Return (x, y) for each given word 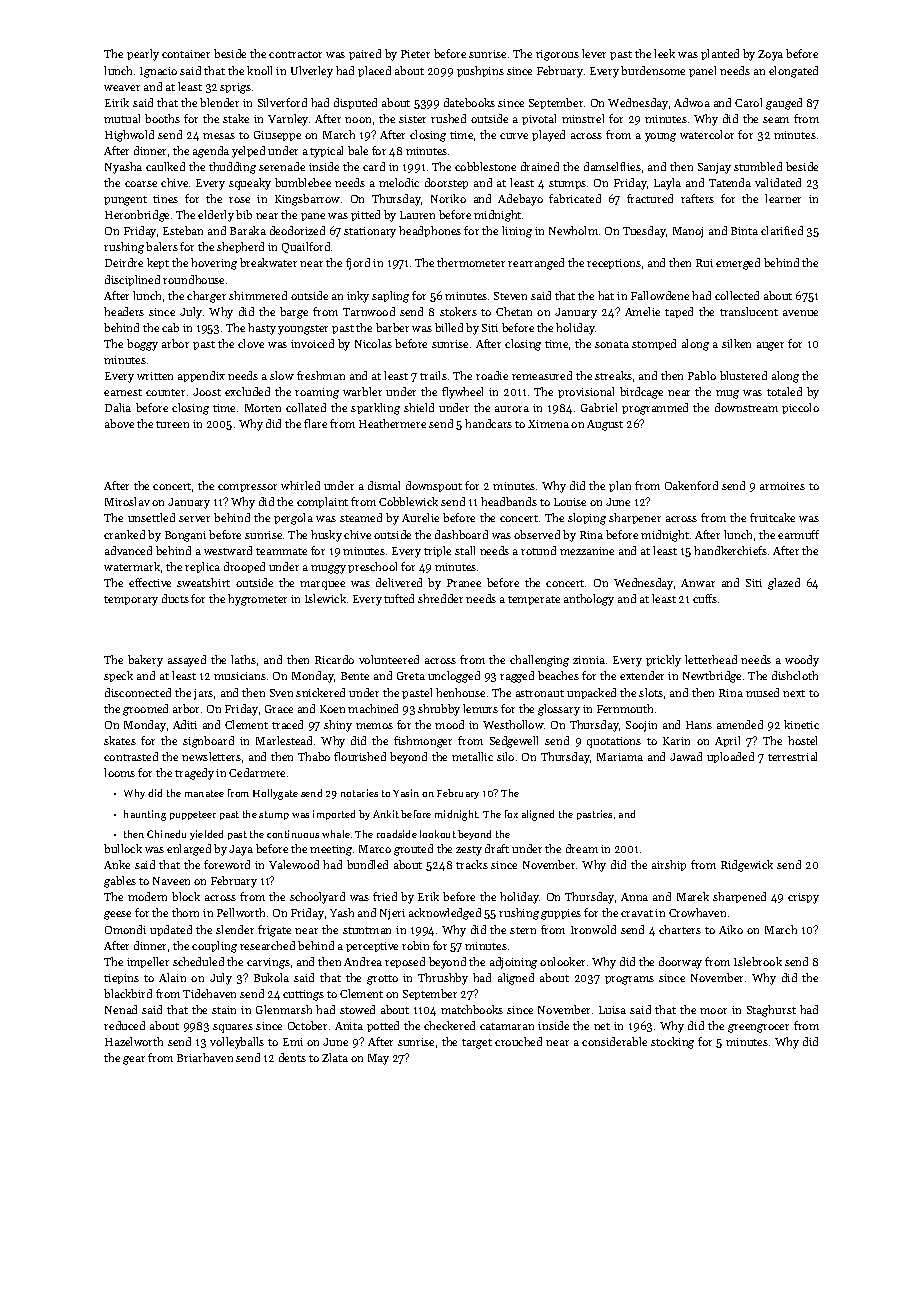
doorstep (446, 183)
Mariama (620, 757)
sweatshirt (203, 582)
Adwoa (692, 102)
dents (292, 1057)
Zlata (335, 1057)
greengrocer (758, 1028)
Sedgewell (514, 742)
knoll (259, 70)
